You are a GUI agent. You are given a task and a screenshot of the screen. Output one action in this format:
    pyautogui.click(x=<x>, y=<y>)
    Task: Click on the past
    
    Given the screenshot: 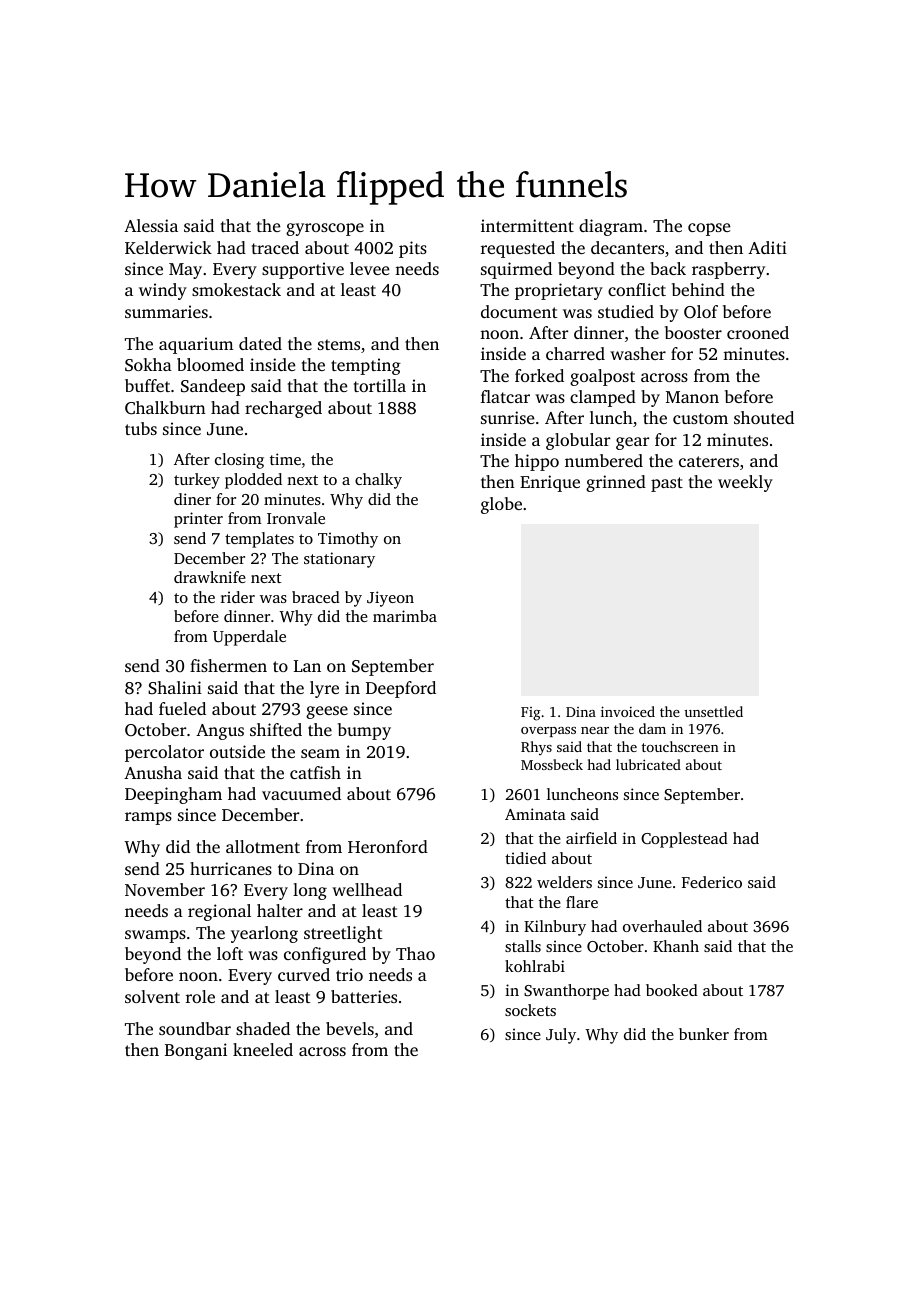 What is the action you would take?
    pyautogui.click(x=667, y=484)
